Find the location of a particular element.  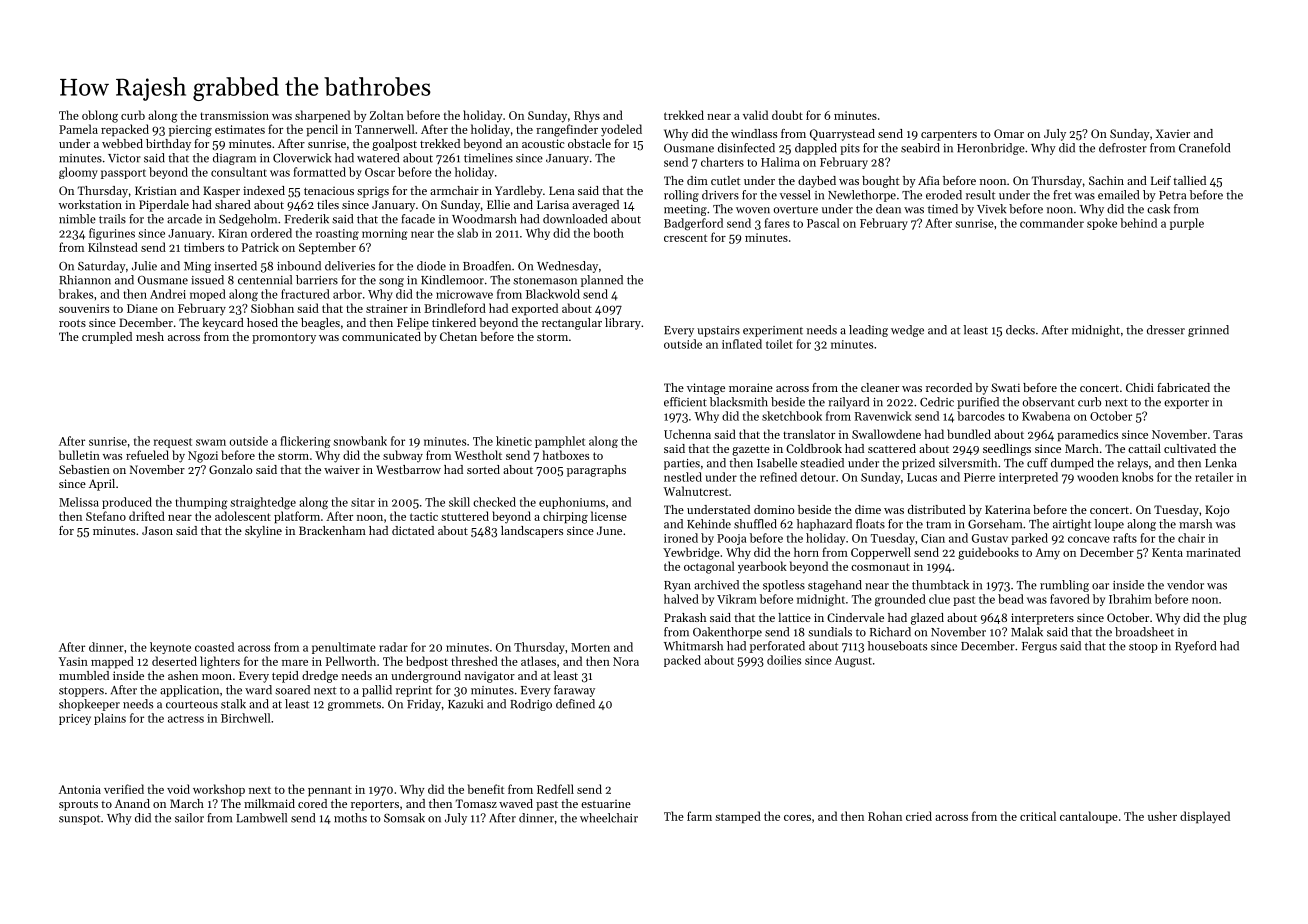

tallied is located at coordinates (1189, 180).
